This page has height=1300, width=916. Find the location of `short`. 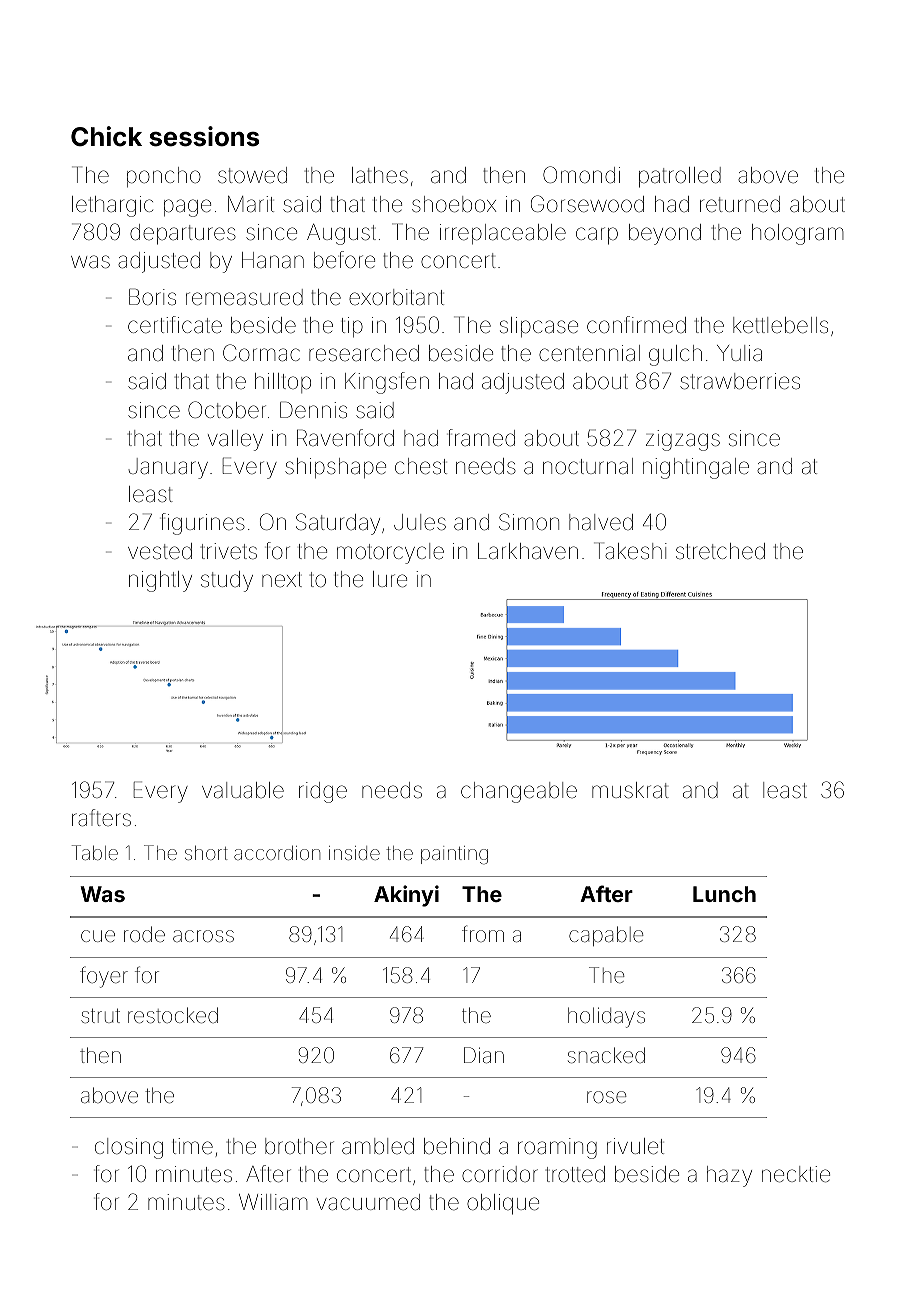

short is located at coordinates (206, 853).
